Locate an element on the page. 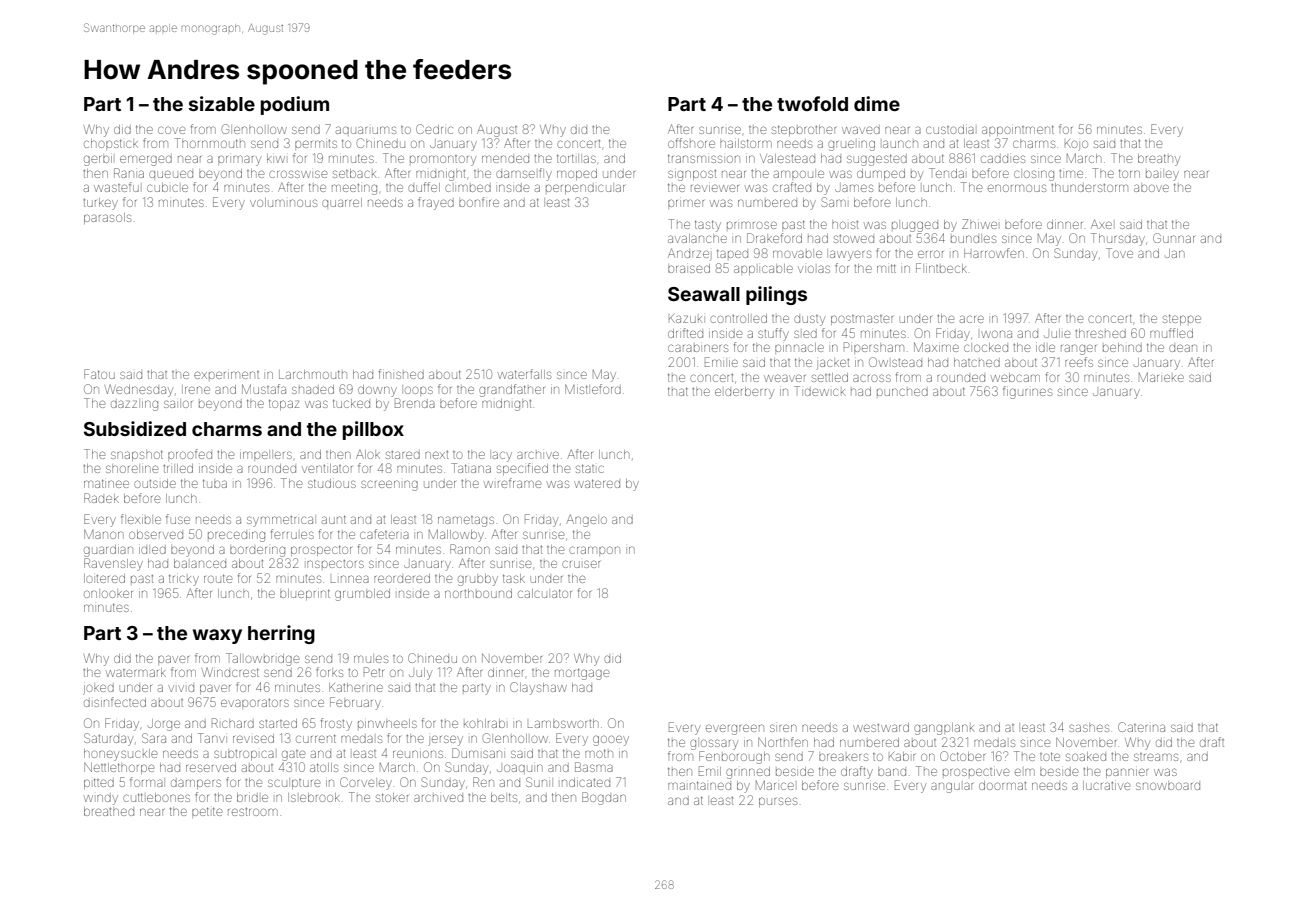  sizable is located at coordinates (222, 103).
